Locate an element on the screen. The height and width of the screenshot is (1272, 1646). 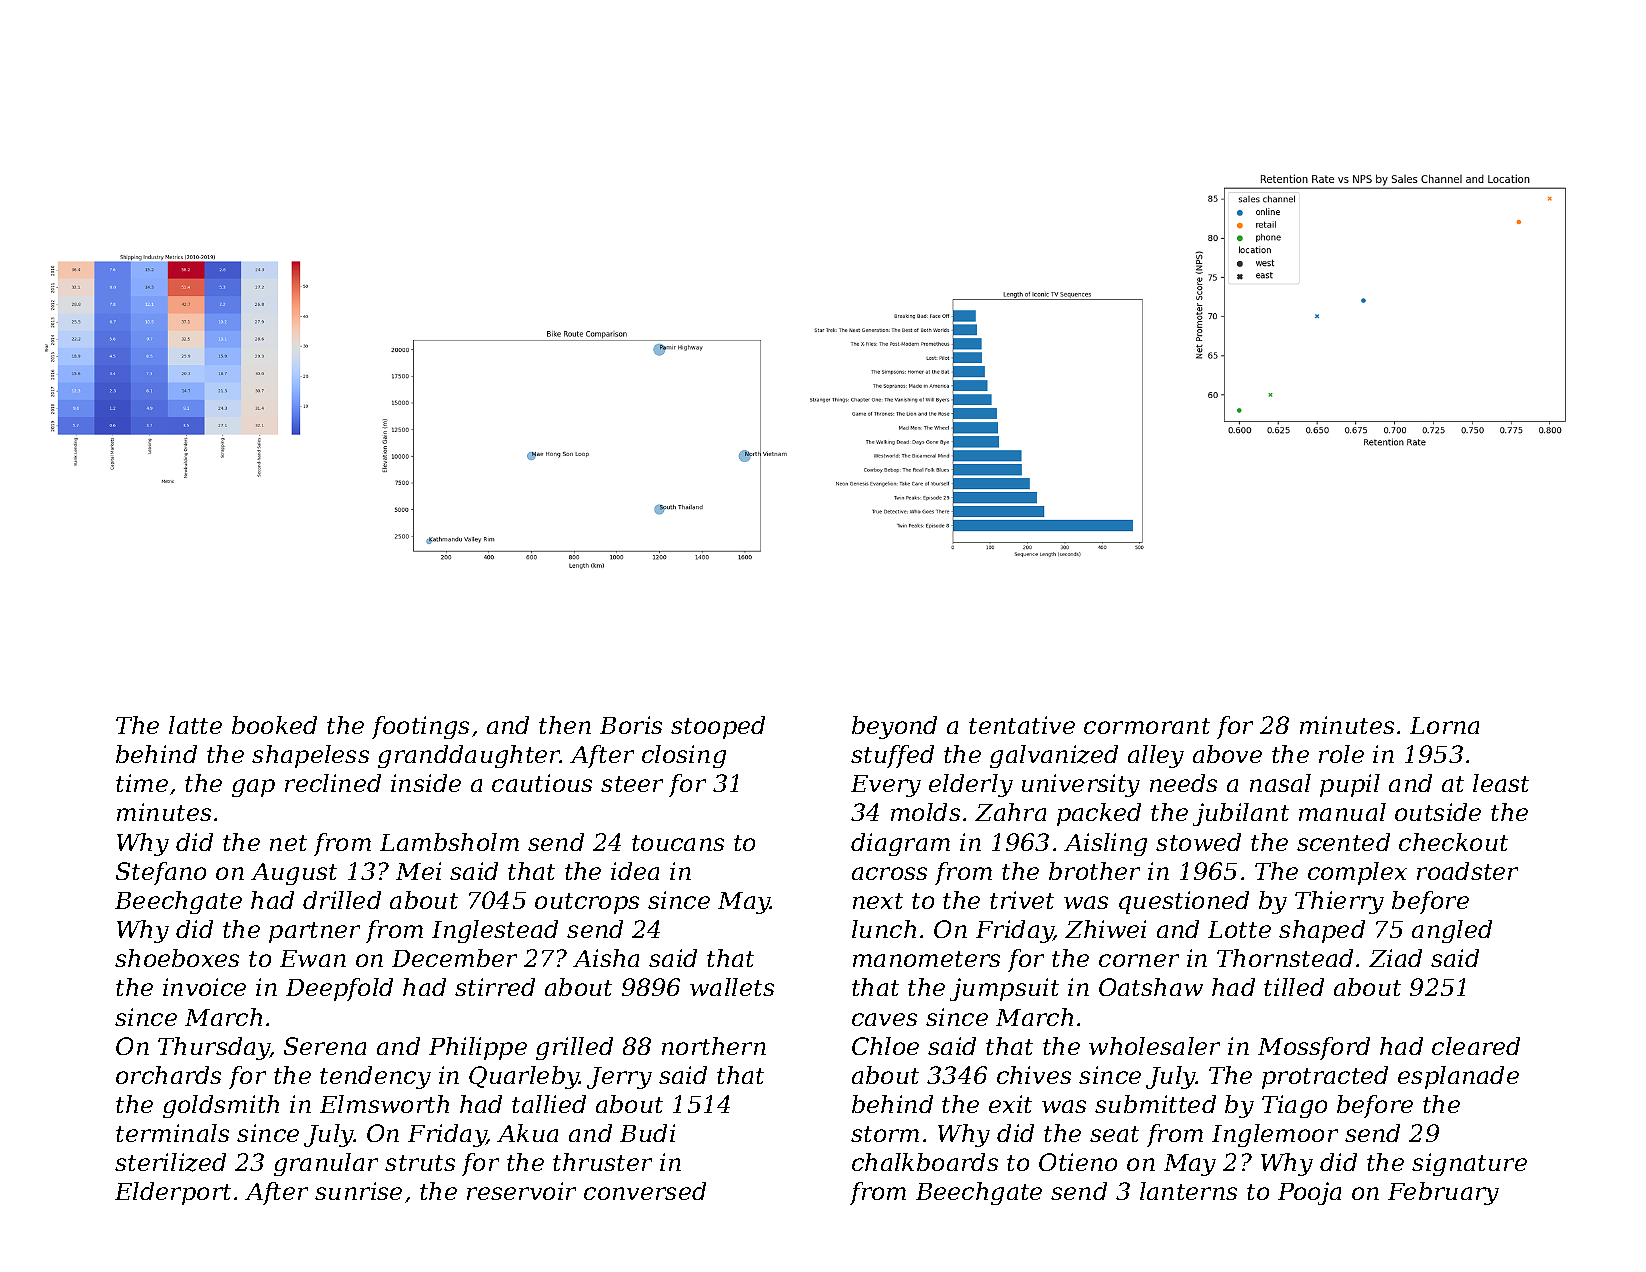
Thierry is located at coordinates (1339, 902).
